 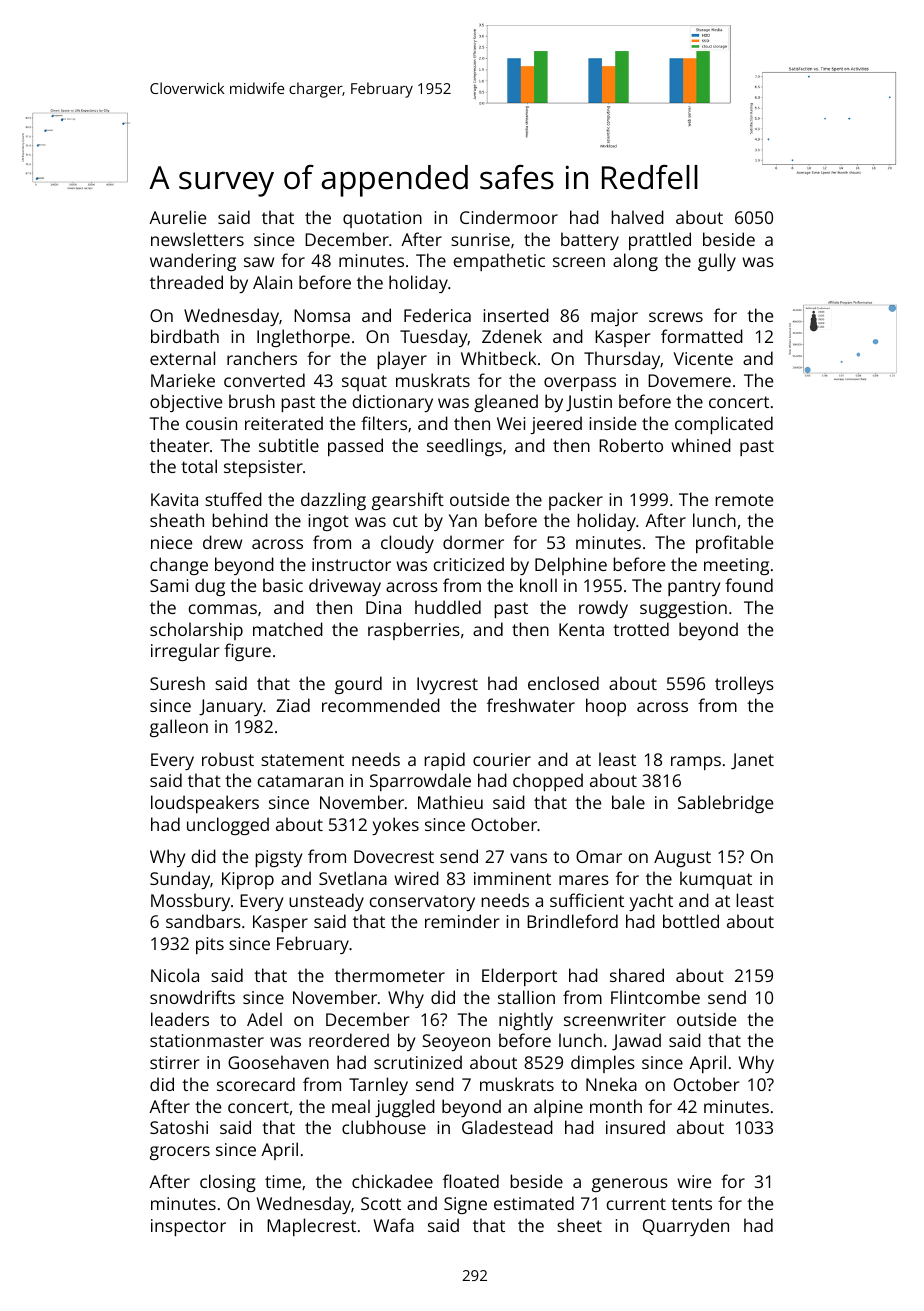 I want to click on recommended, so click(x=381, y=705).
